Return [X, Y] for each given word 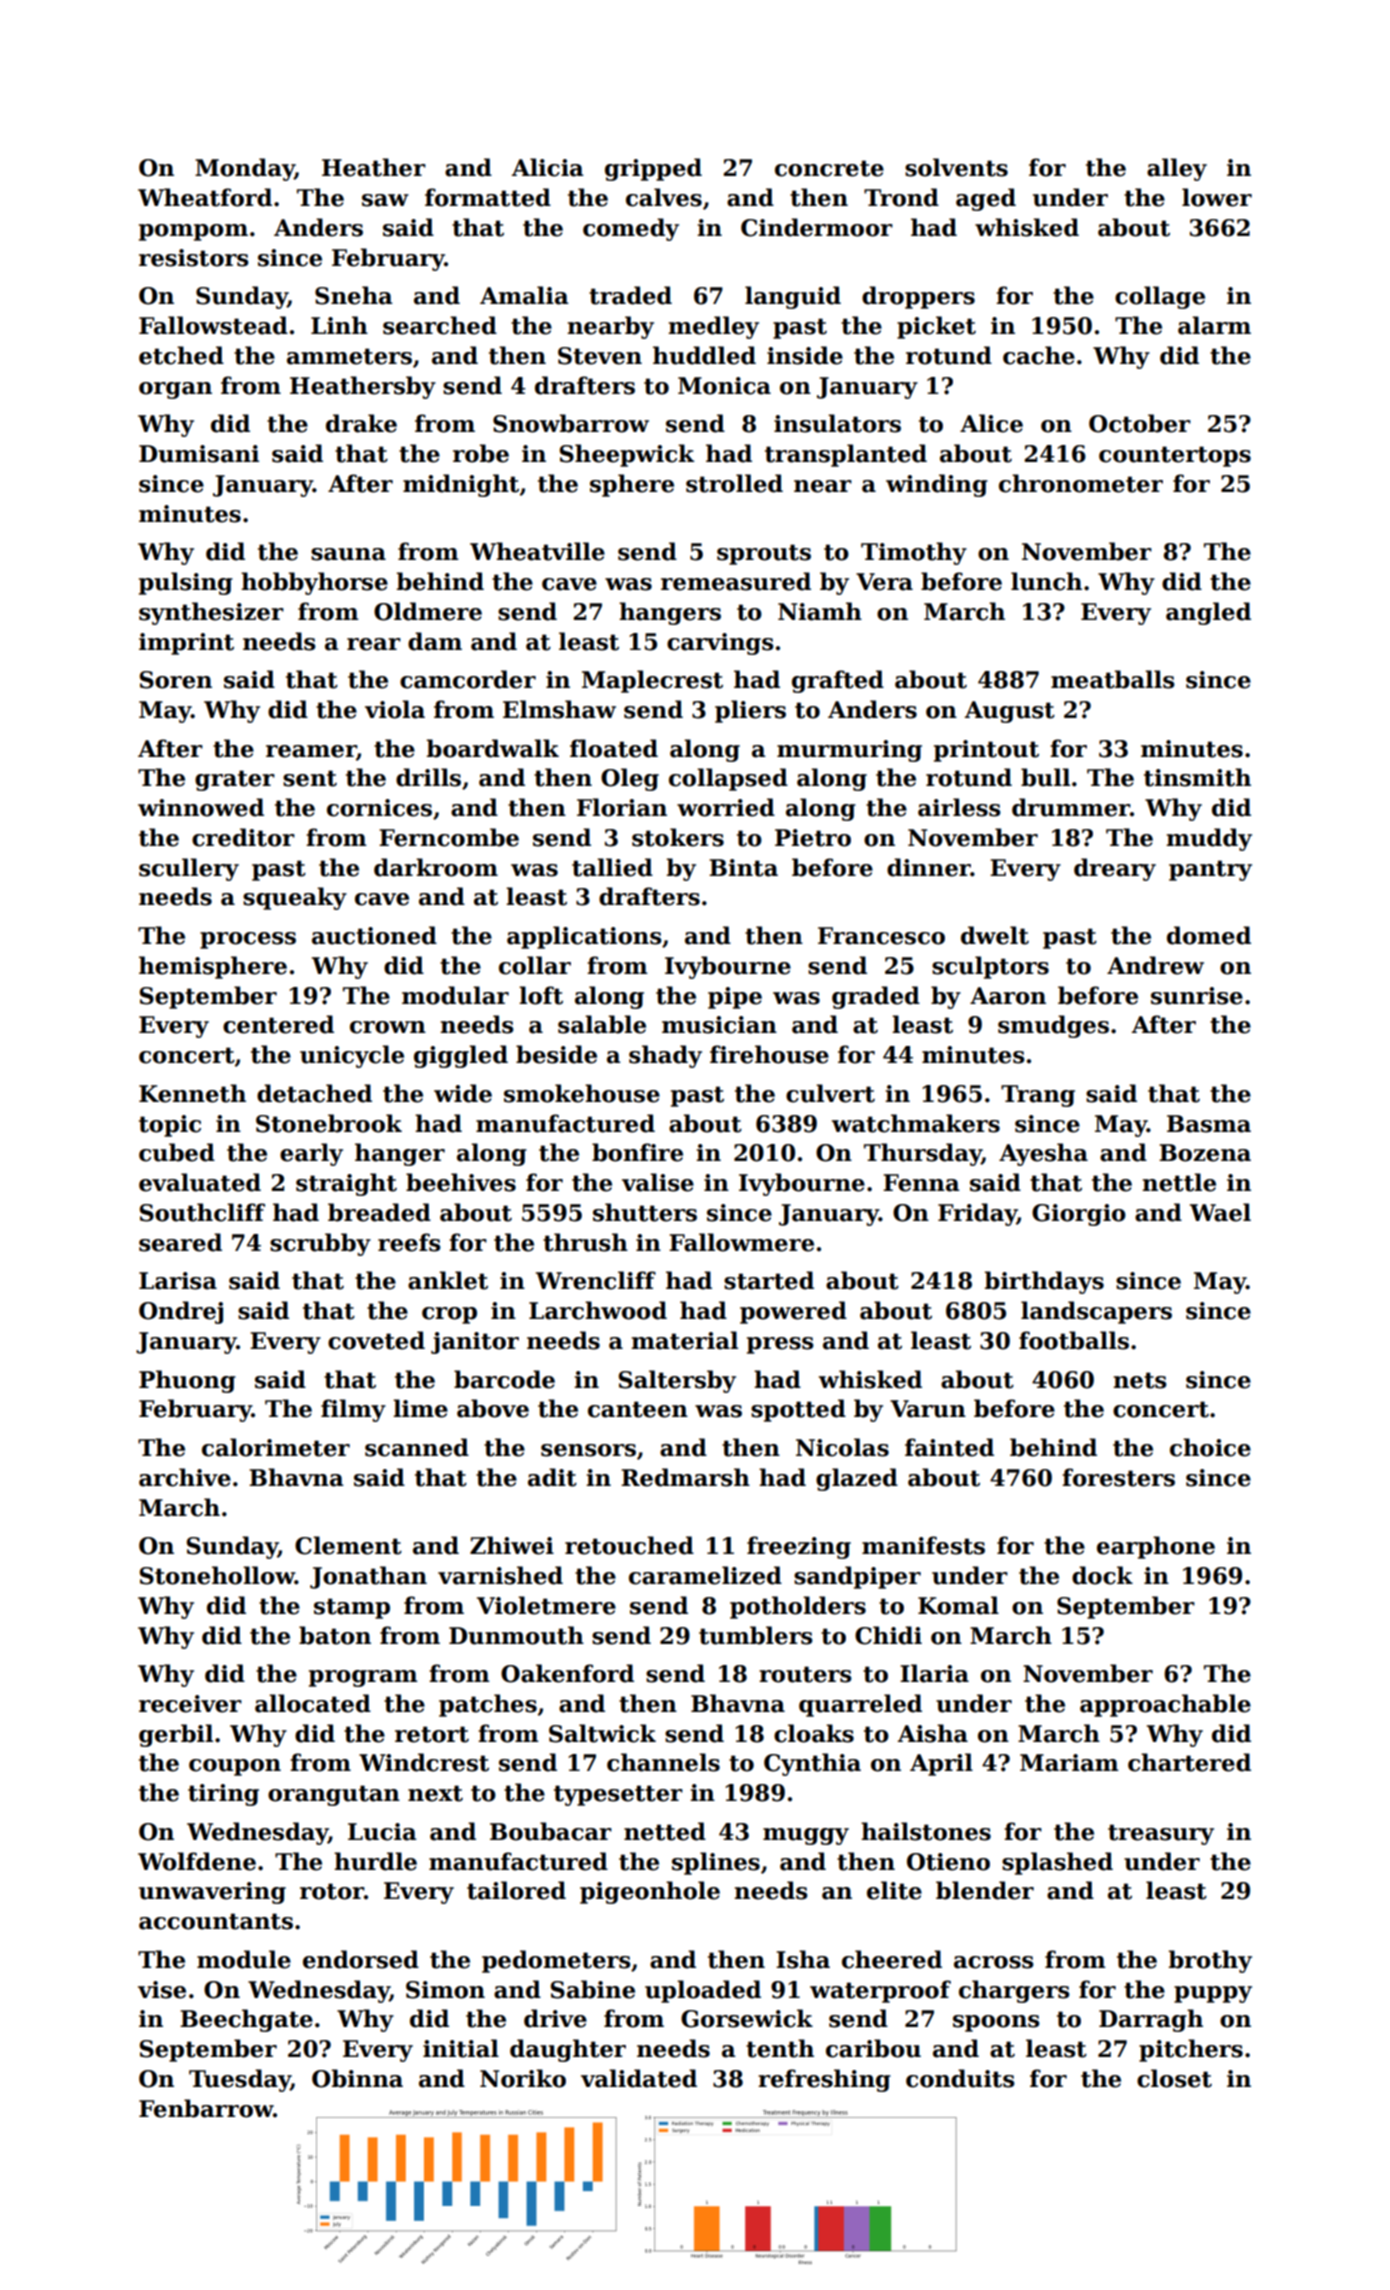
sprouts [764, 554]
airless [959, 807]
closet [1174, 2078]
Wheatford [205, 197]
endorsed [361, 1959]
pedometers [556, 1961]
